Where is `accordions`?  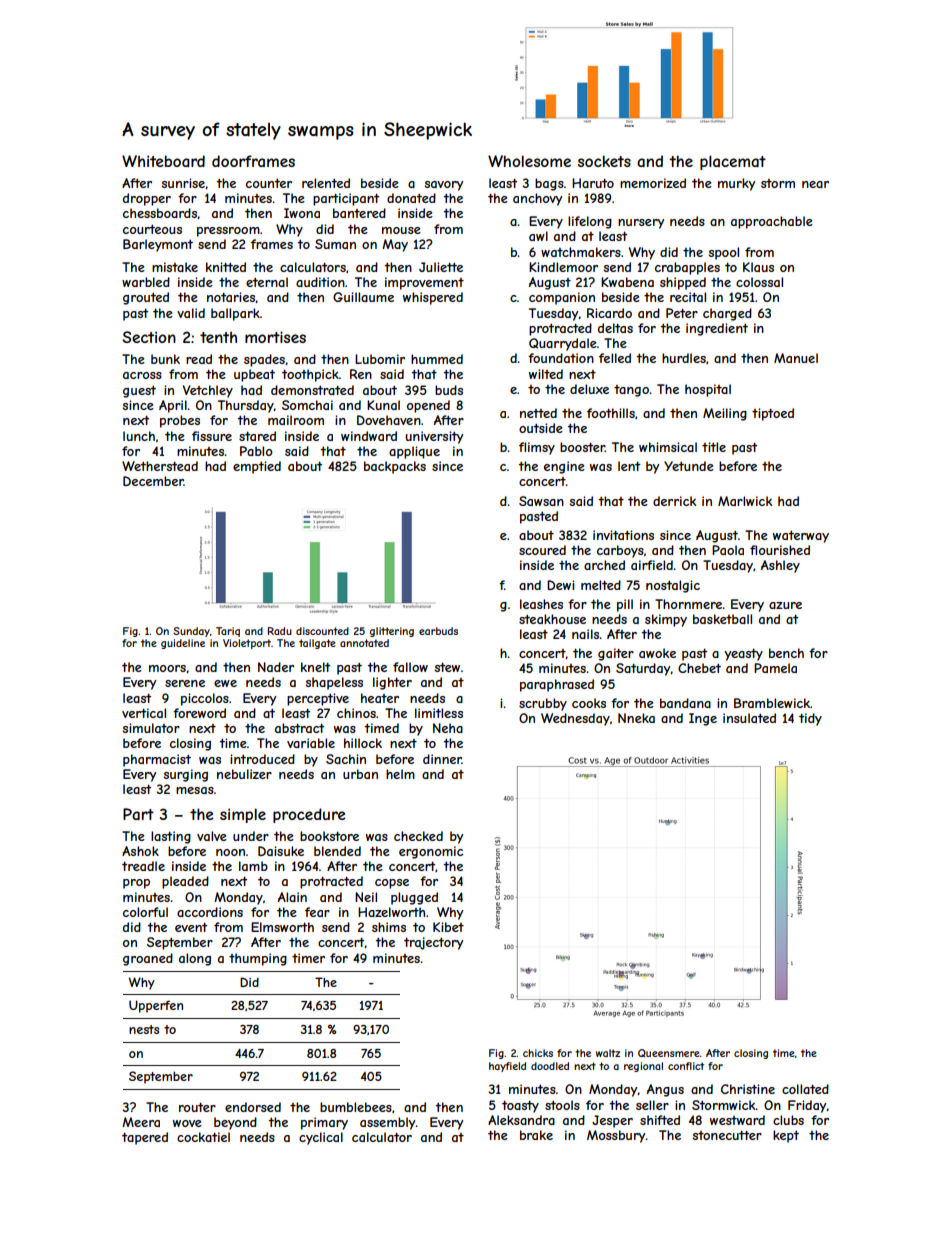
accordions is located at coordinates (210, 912).
